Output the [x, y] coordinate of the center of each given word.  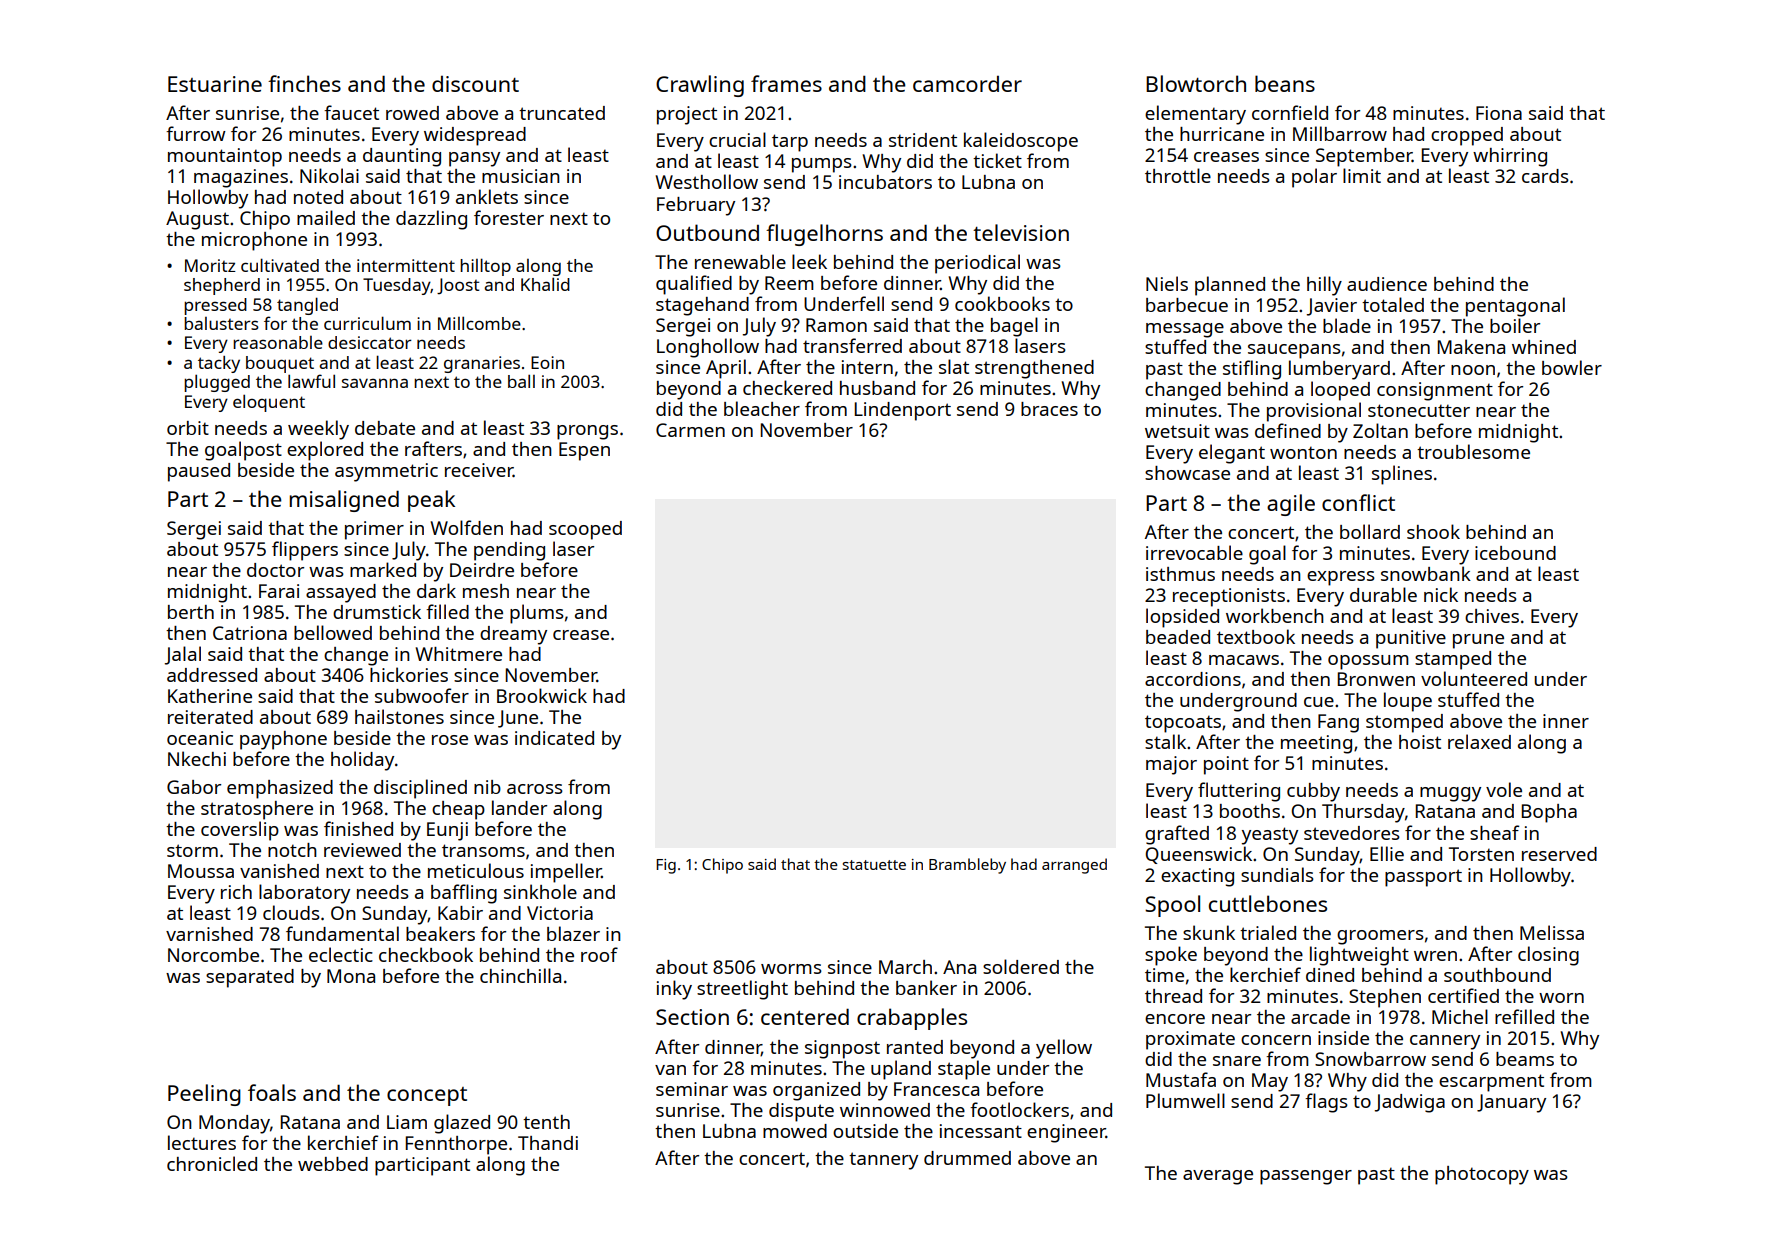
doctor [275, 570]
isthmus [1180, 574]
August [197, 220]
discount [475, 84]
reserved [1559, 854]
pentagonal [1515, 307]
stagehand [702, 306]
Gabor [194, 787]
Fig [666, 866]
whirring [1510, 157]
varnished [209, 934]
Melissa [1552, 932]
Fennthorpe [456, 1145]
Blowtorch [1196, 83]
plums [537, 614]
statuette [874, 865]
